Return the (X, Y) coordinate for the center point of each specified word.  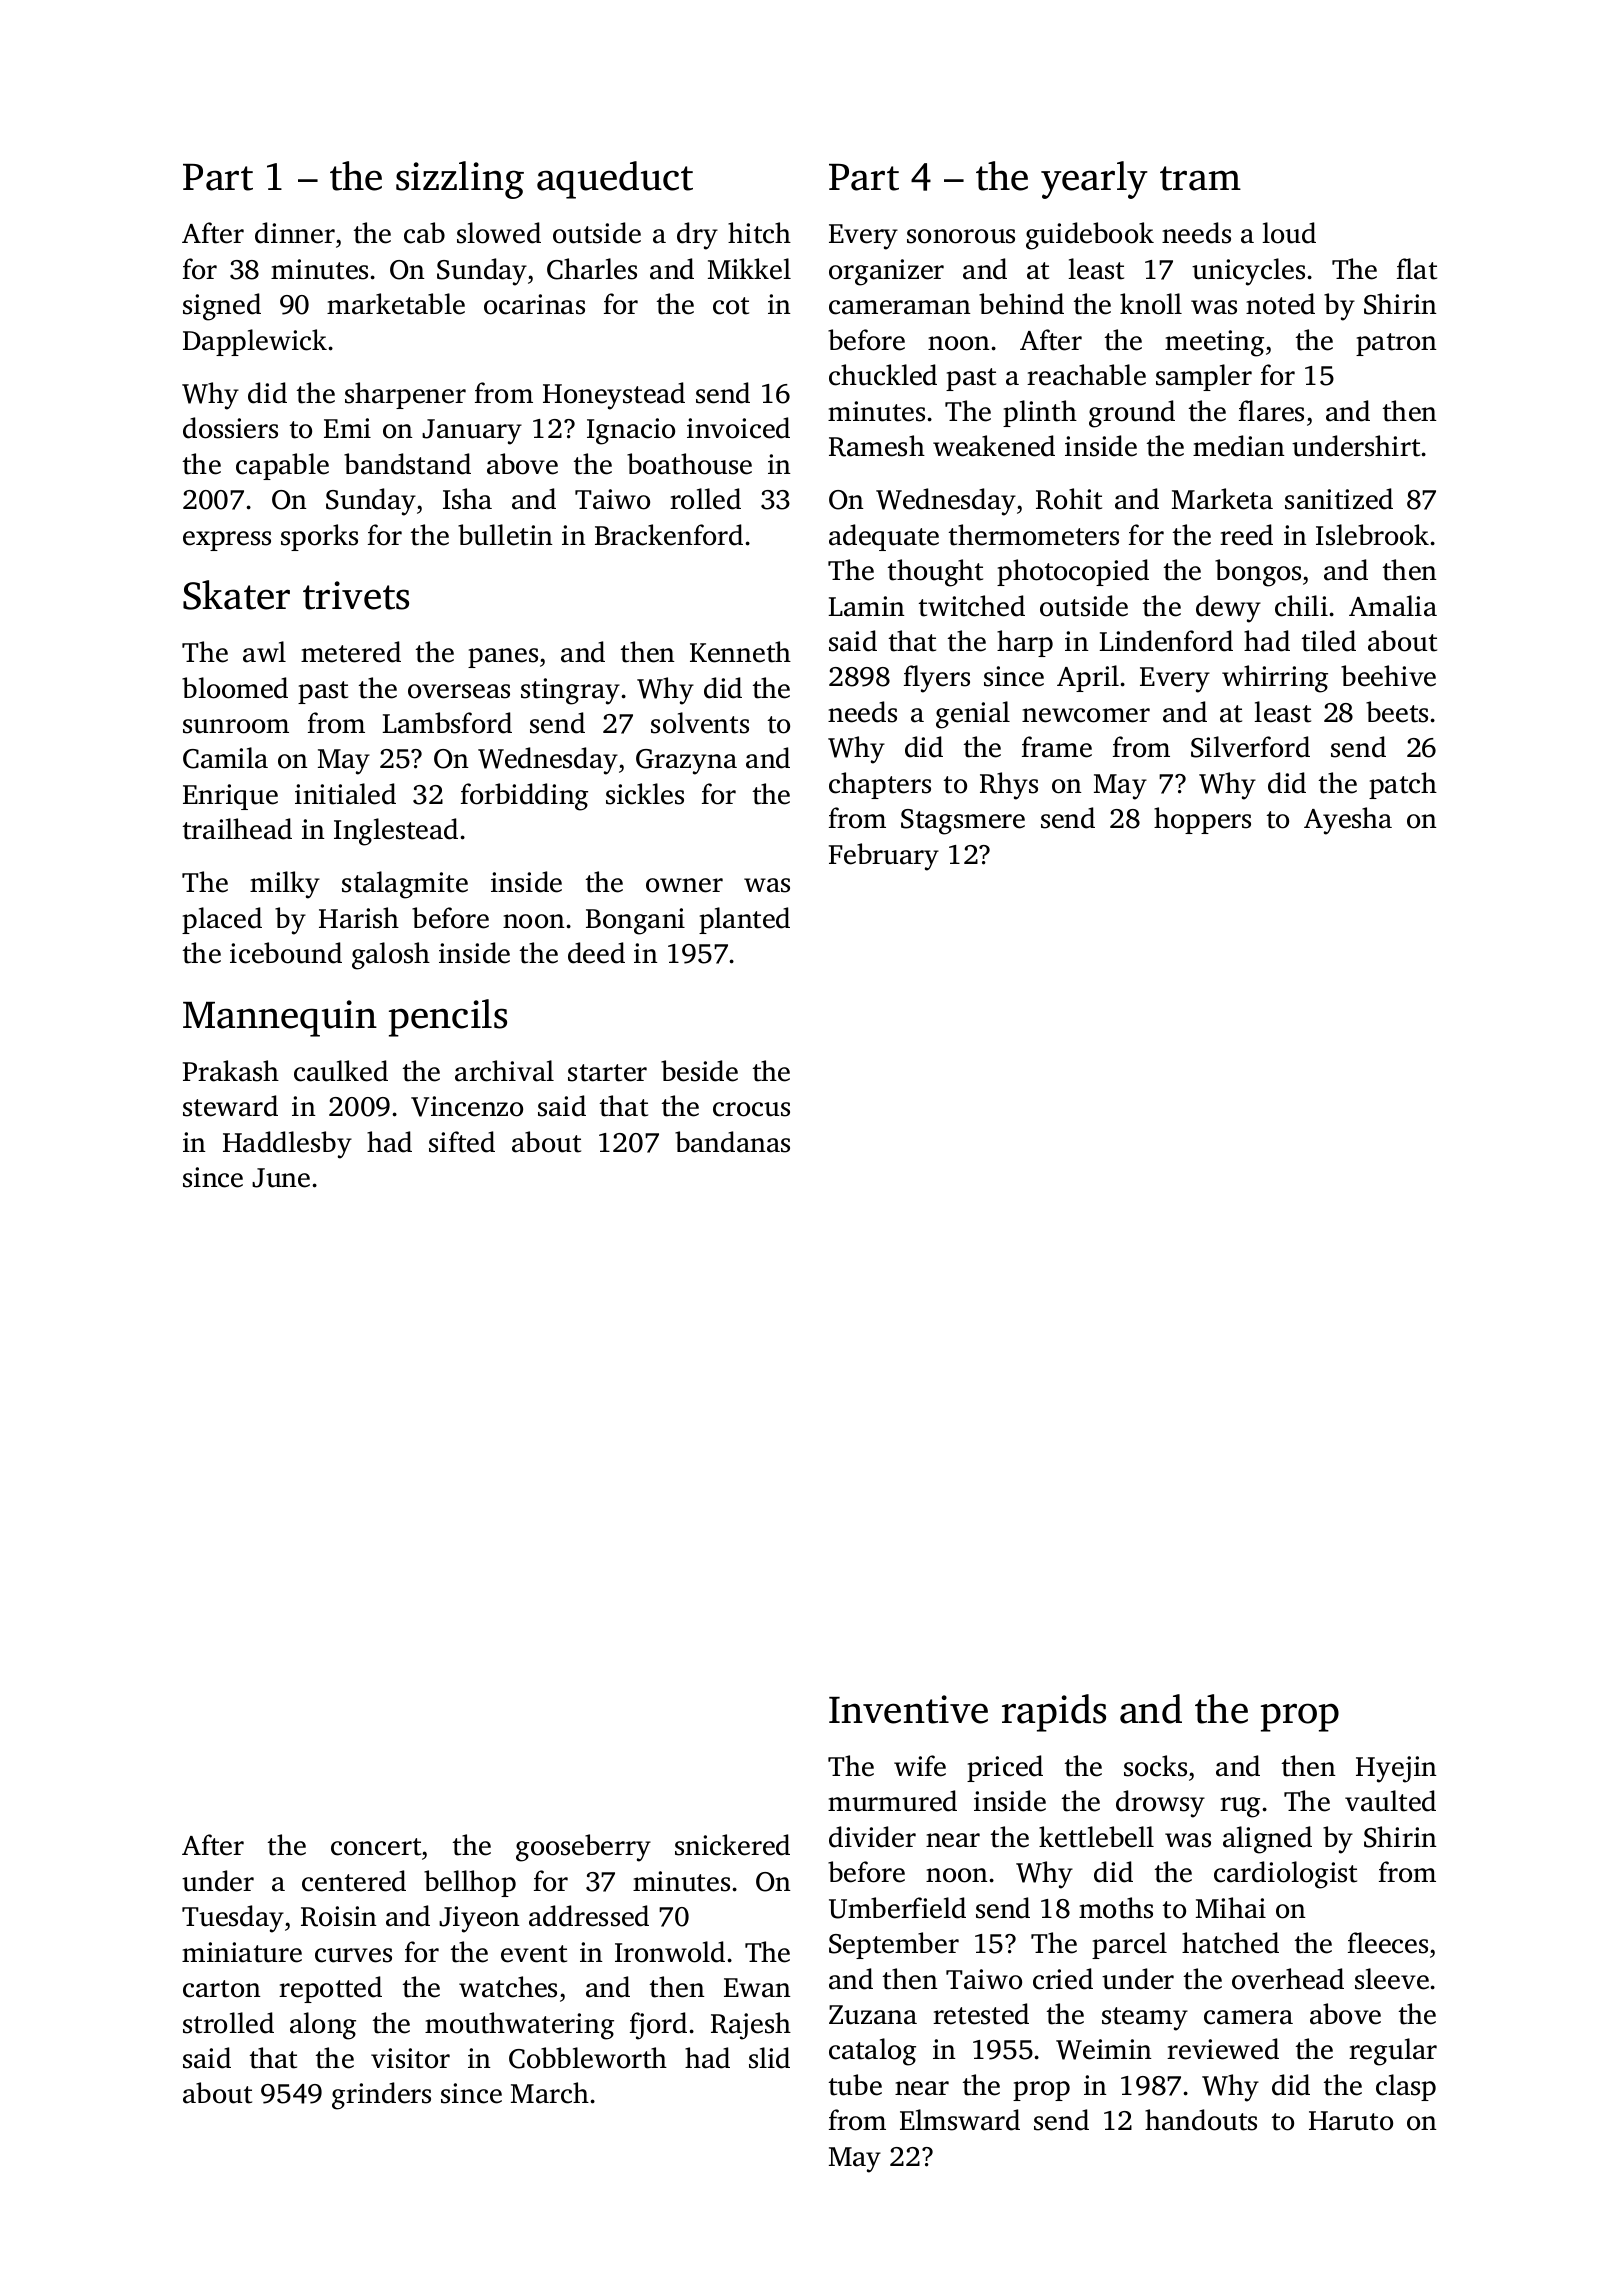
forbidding (524, 797)
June (281, 1178)
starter (607, 1073)
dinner (295, 233)
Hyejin (1396, 1769)
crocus (751, 1109)
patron (1396, 344)
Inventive (908, 1709)
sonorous (961, 236)
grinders (381, 2096)
